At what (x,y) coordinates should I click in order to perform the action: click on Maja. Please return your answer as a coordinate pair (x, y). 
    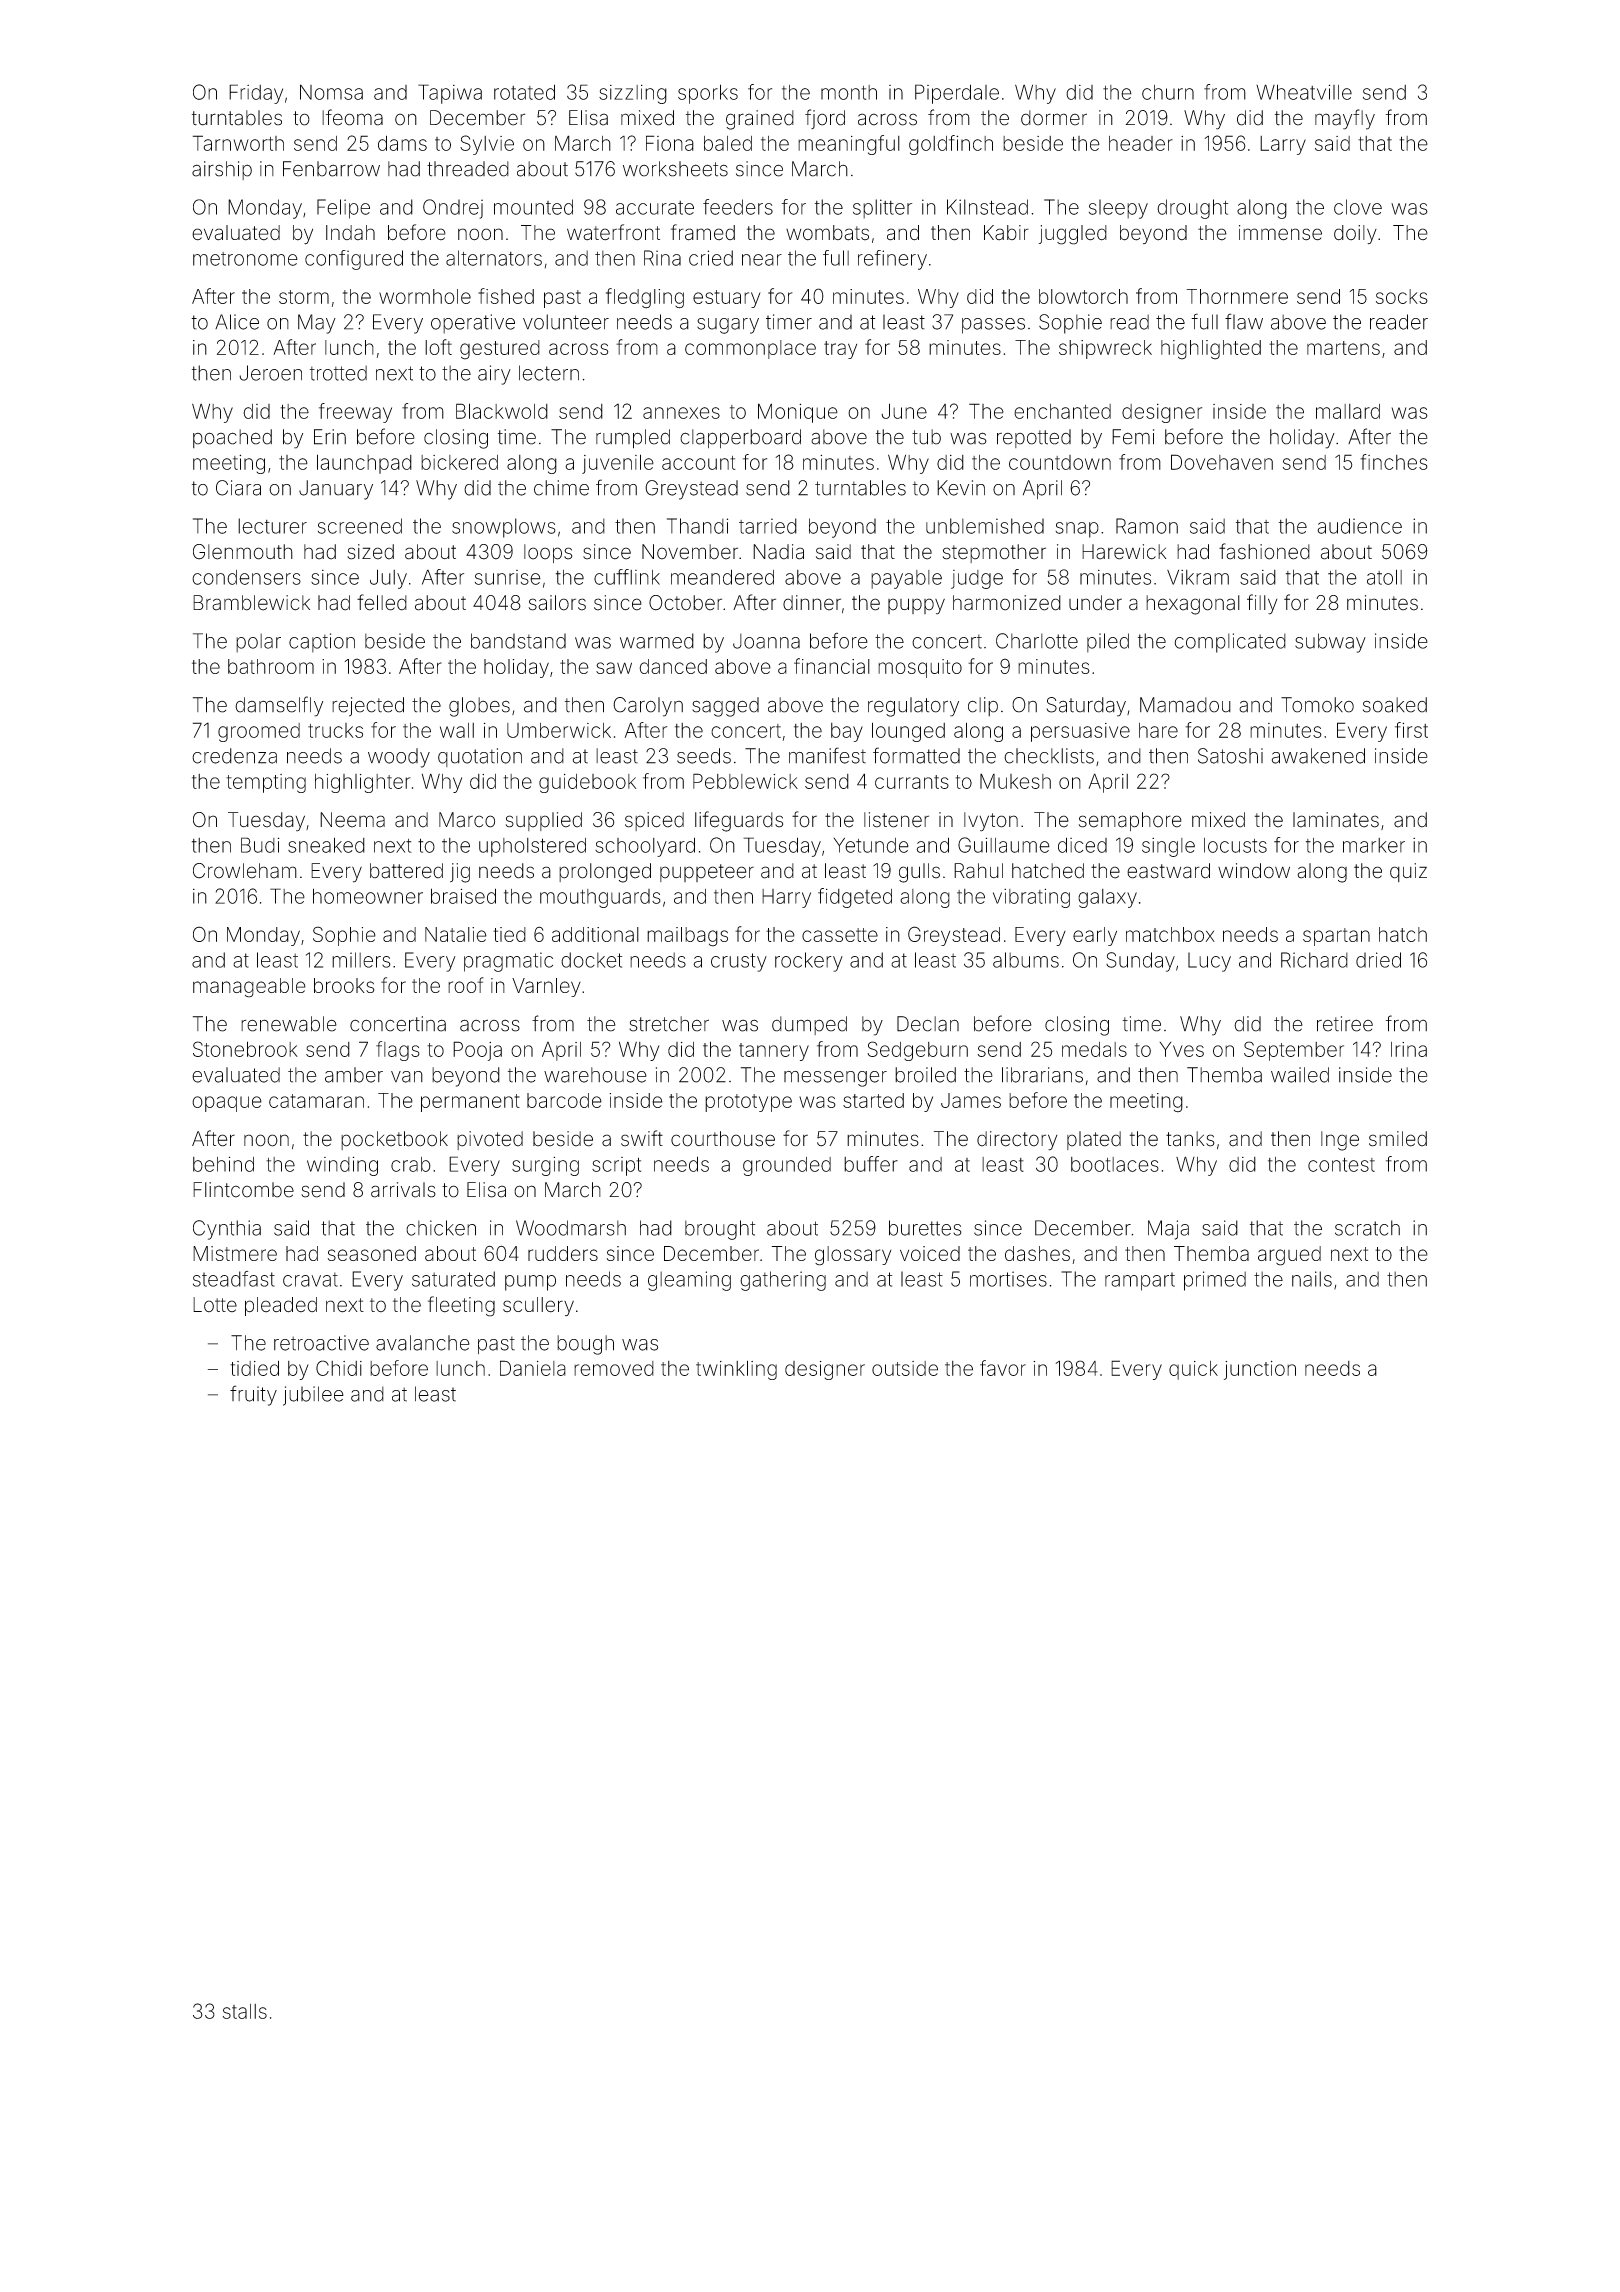
    Looking at the image, I should click on (1168, 1230).
